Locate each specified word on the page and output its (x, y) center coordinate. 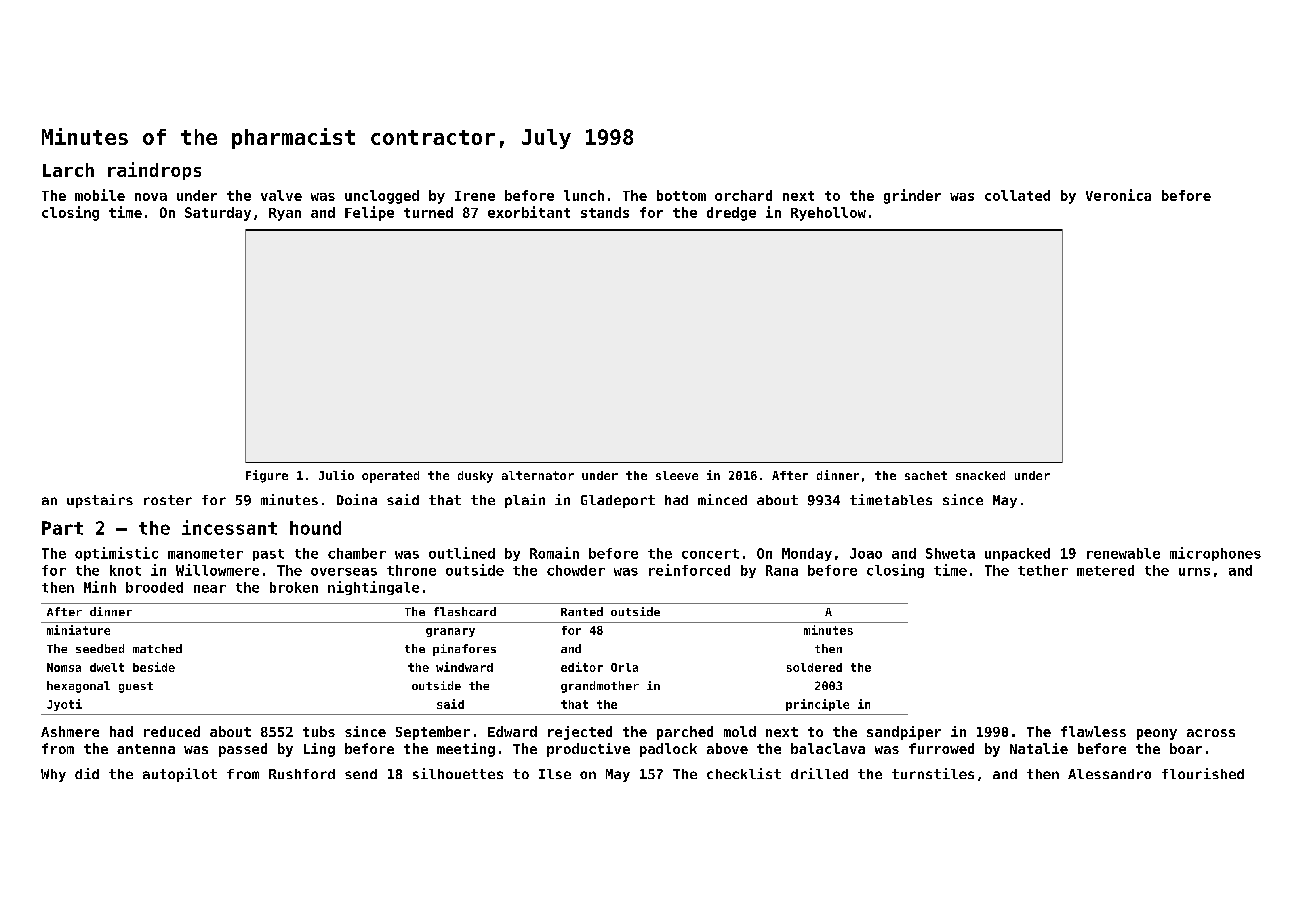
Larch (68, 170)
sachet (926, 475)
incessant (229, 527)
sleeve (677, 475)
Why (53, 775)
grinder (912, 196)
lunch (584, 195)
